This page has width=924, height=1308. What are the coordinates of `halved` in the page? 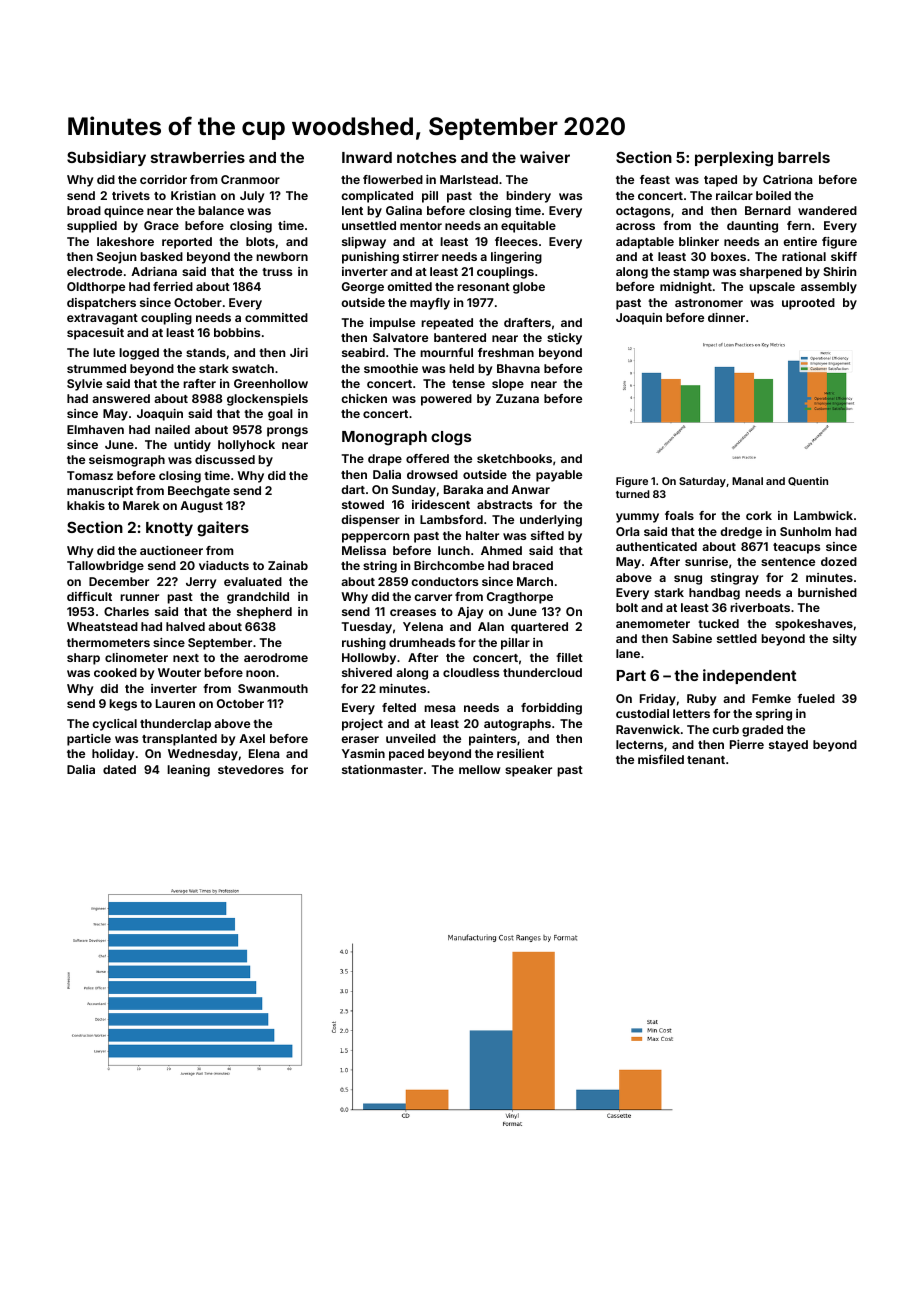 It's located at (185, 626).
